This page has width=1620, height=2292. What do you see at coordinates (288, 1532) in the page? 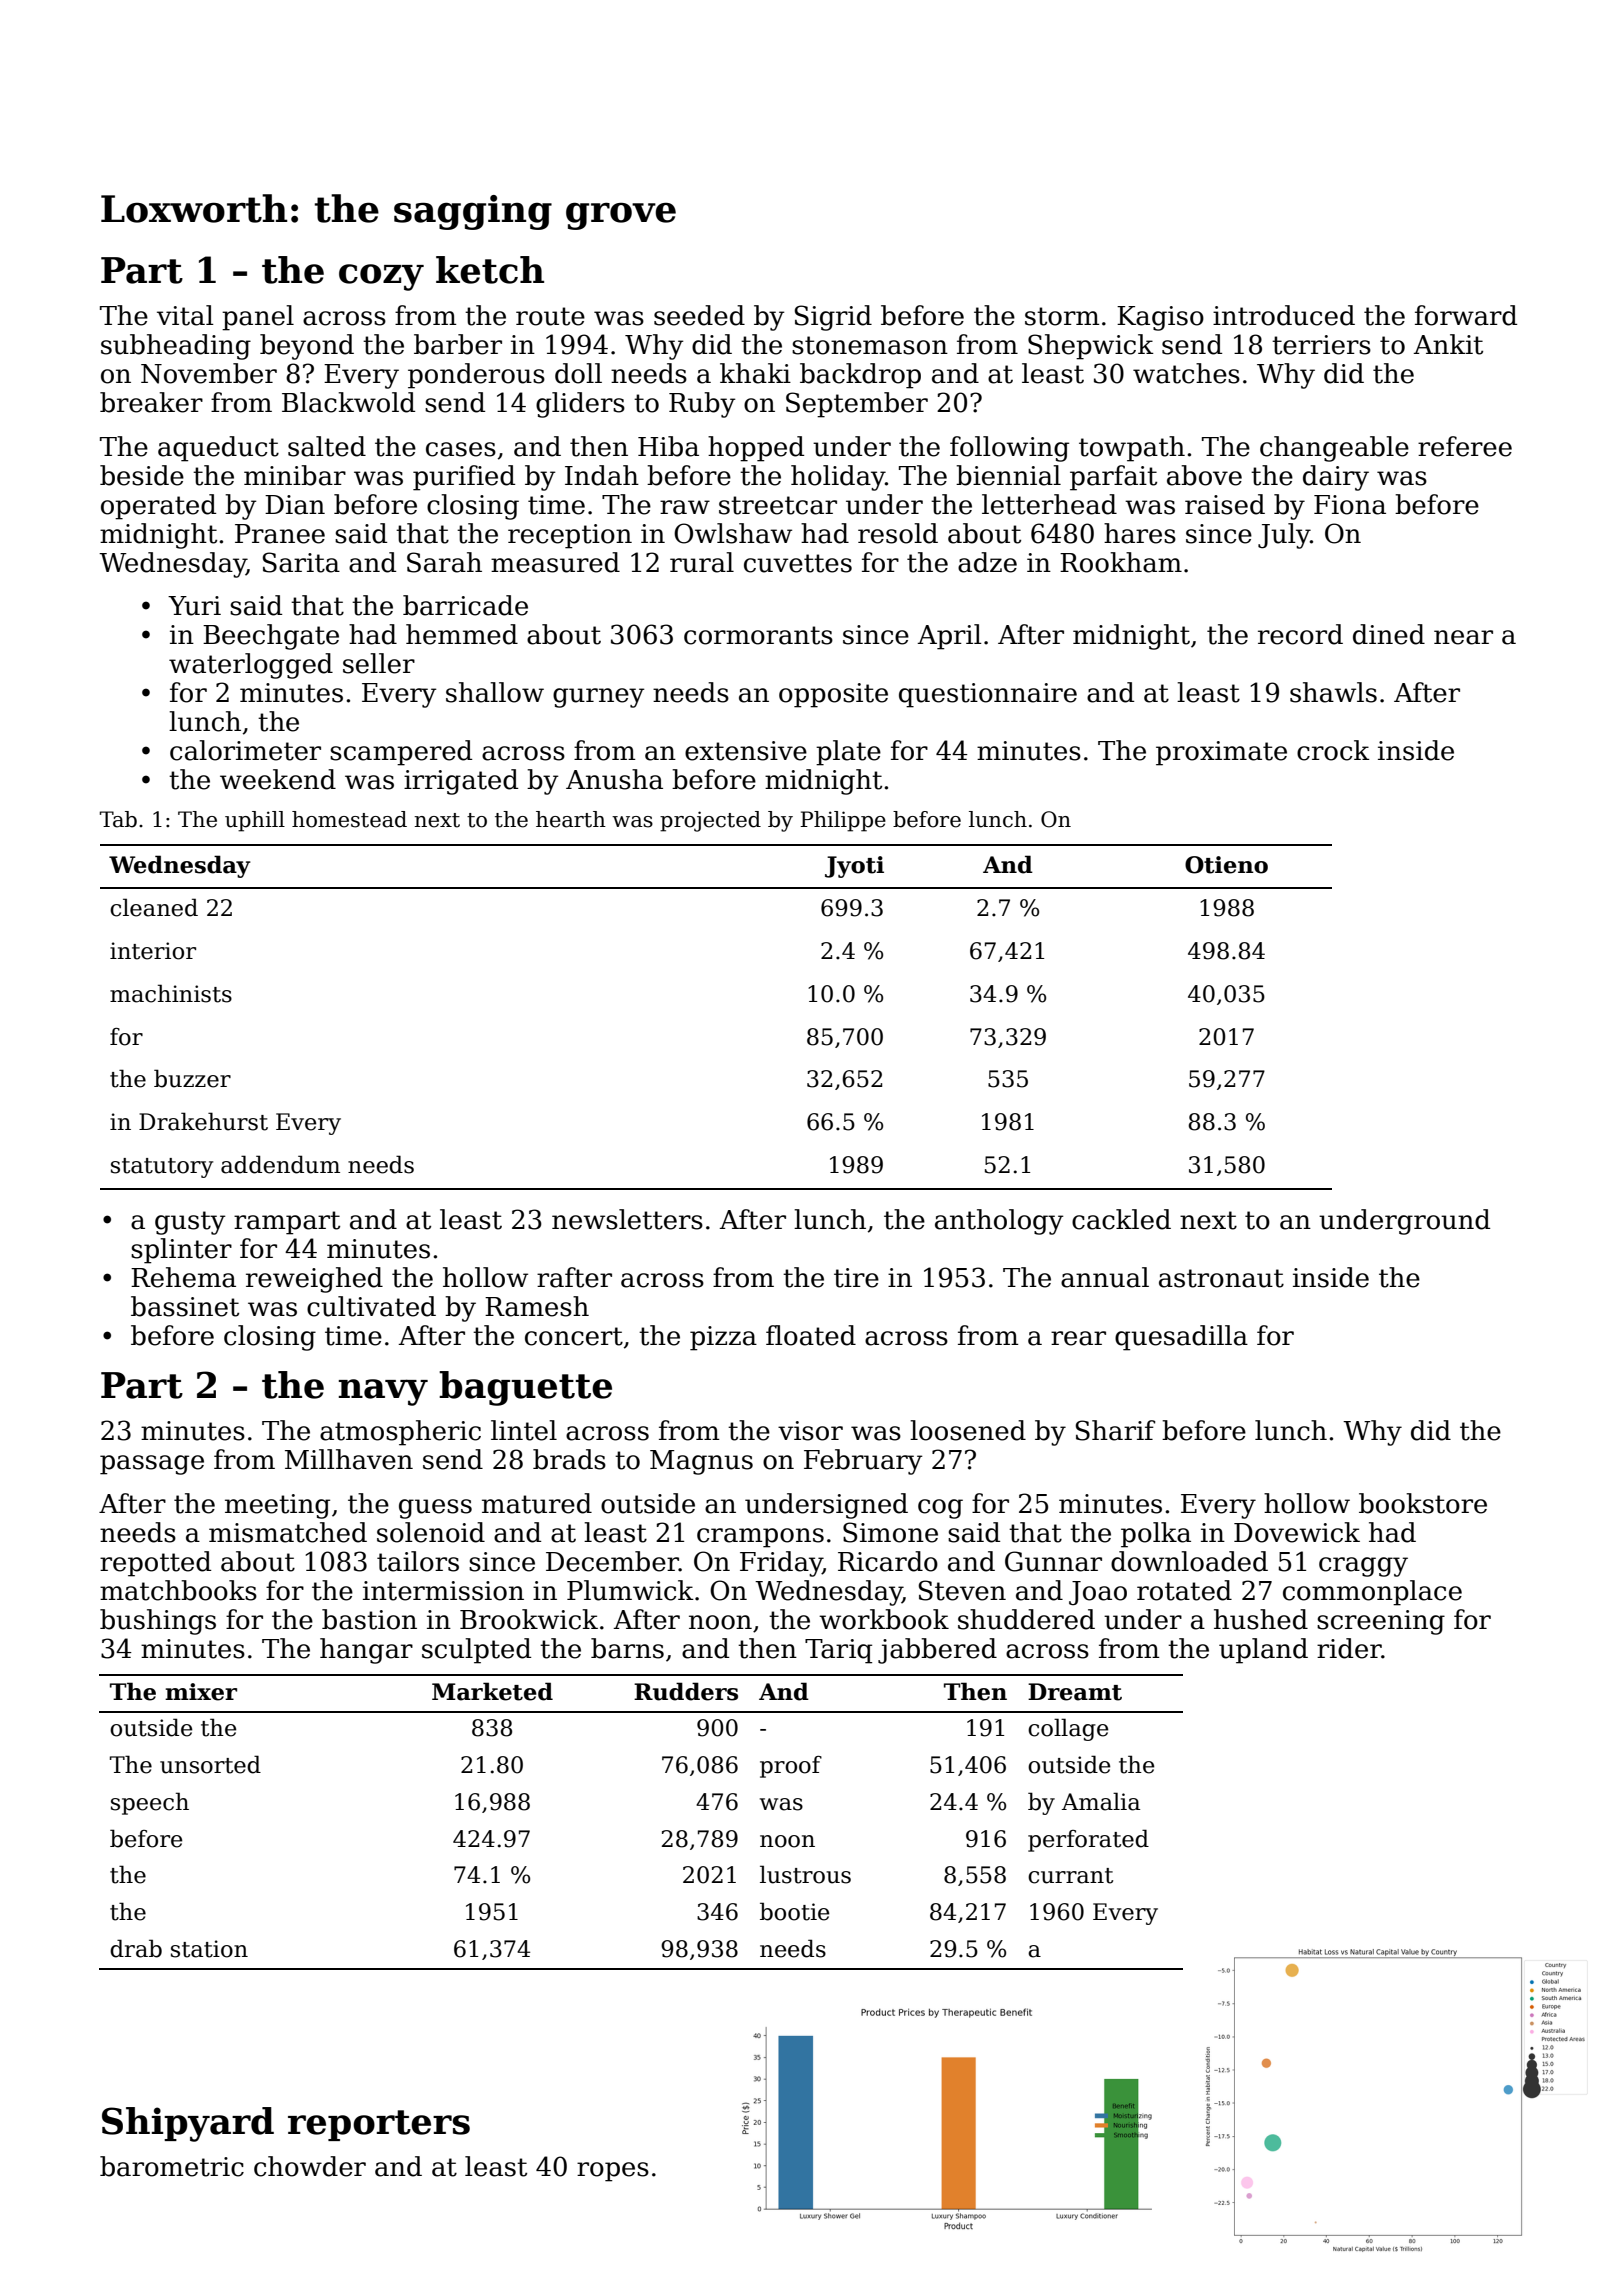
I see `mismatched` at bounding box center [288, 1532].
